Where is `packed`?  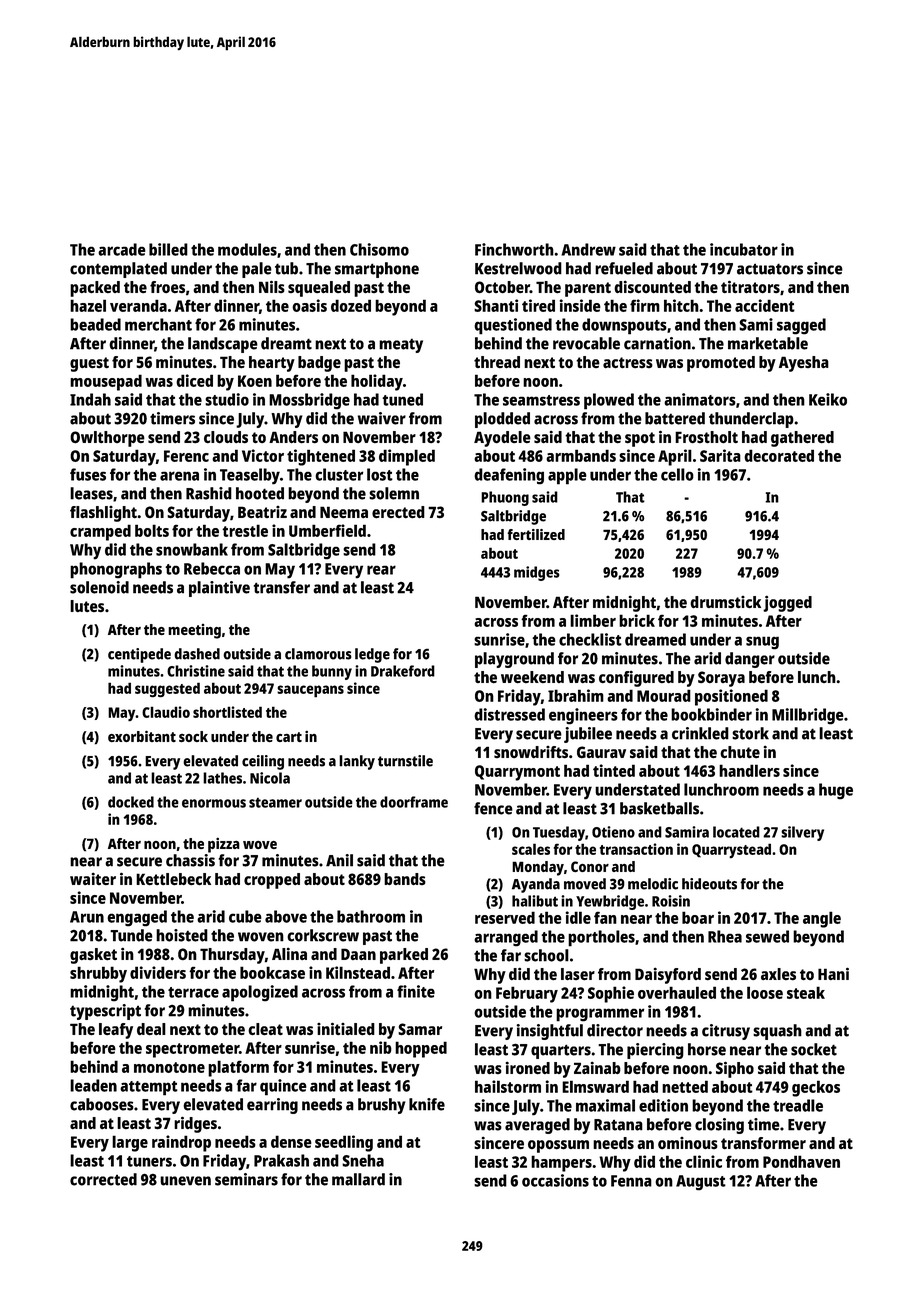 packed is located at coordinates (95, 289).
